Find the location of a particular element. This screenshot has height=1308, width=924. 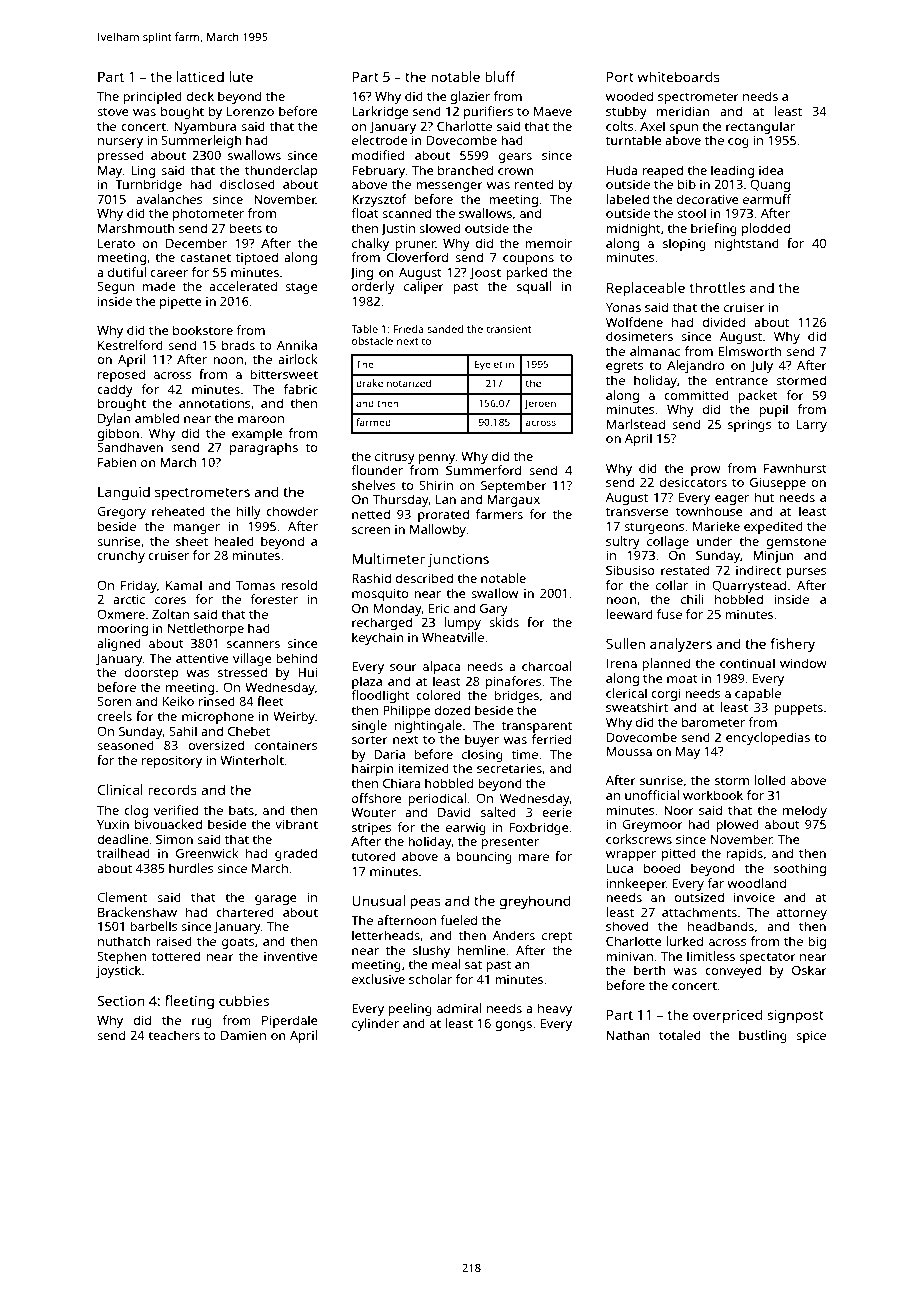

totaled is located at coordinates (680, 1035).
